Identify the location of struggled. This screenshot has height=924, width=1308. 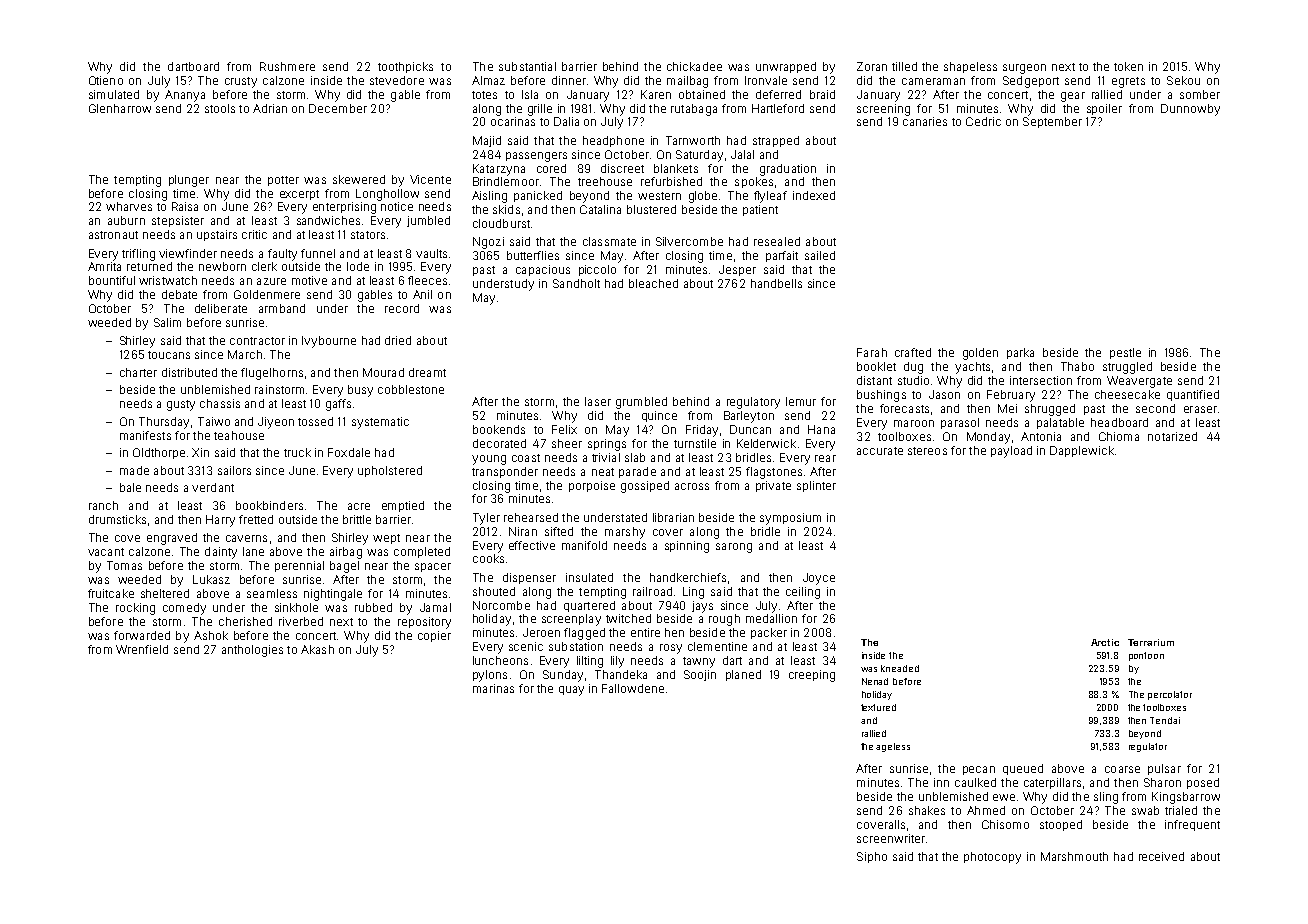
(1127, 368).
